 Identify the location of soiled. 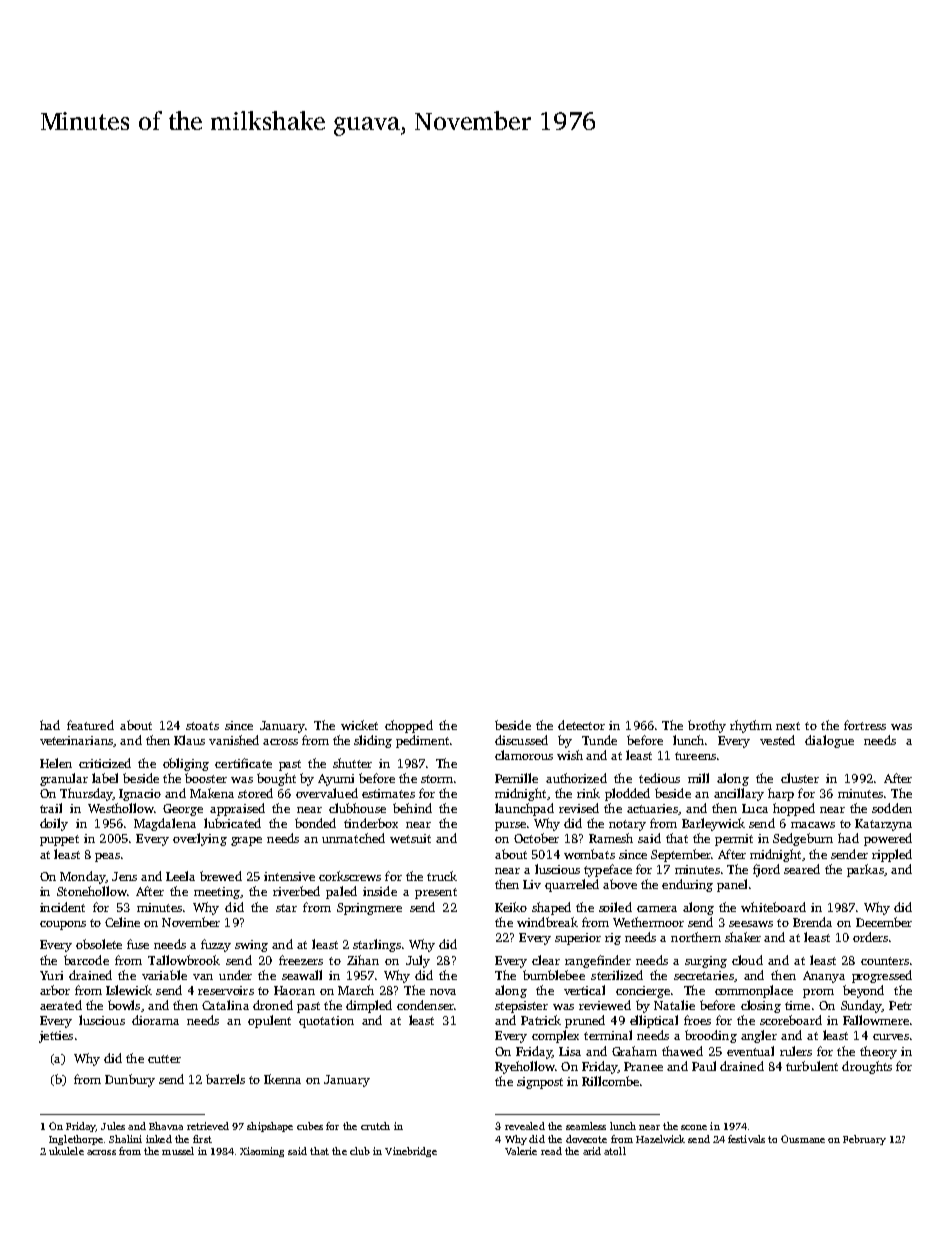
(615, 907).
